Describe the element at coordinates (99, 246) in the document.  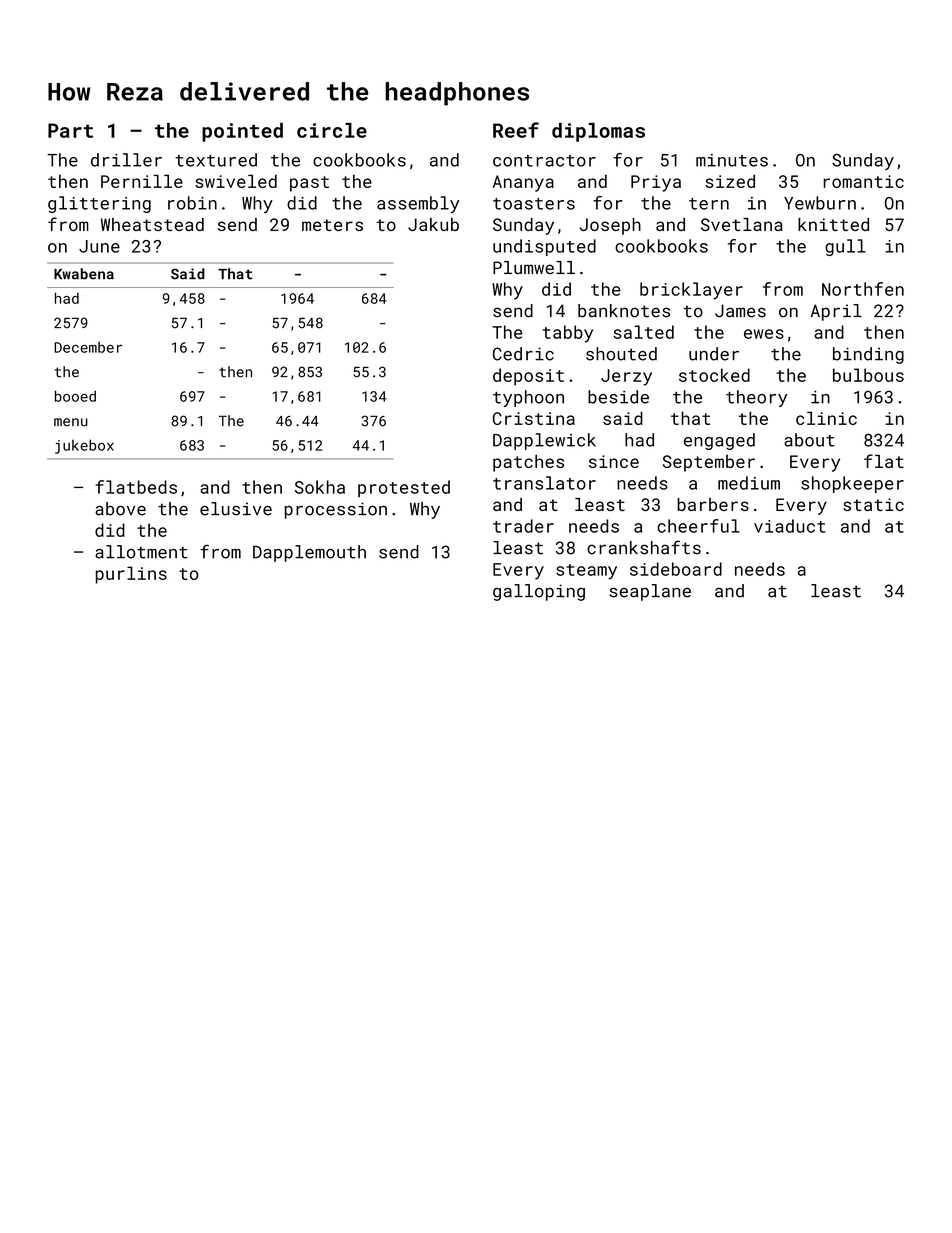
I see `June` at that location.
